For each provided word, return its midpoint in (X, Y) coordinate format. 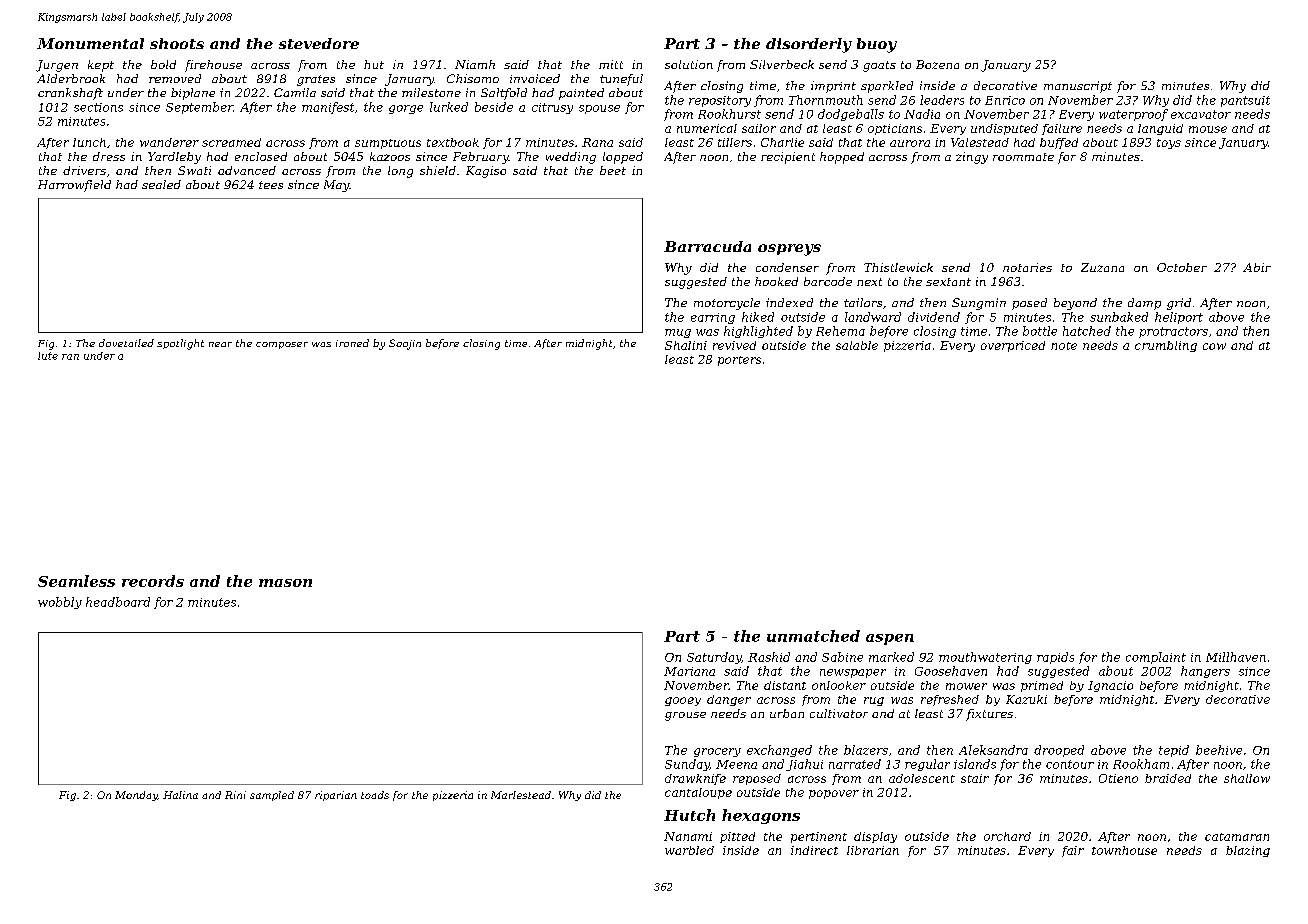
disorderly (809, 45)
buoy (877, 45)
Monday (136, 796)
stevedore (319, 43)
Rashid (769, 657)
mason (285, 583)
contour (1070, 764)
